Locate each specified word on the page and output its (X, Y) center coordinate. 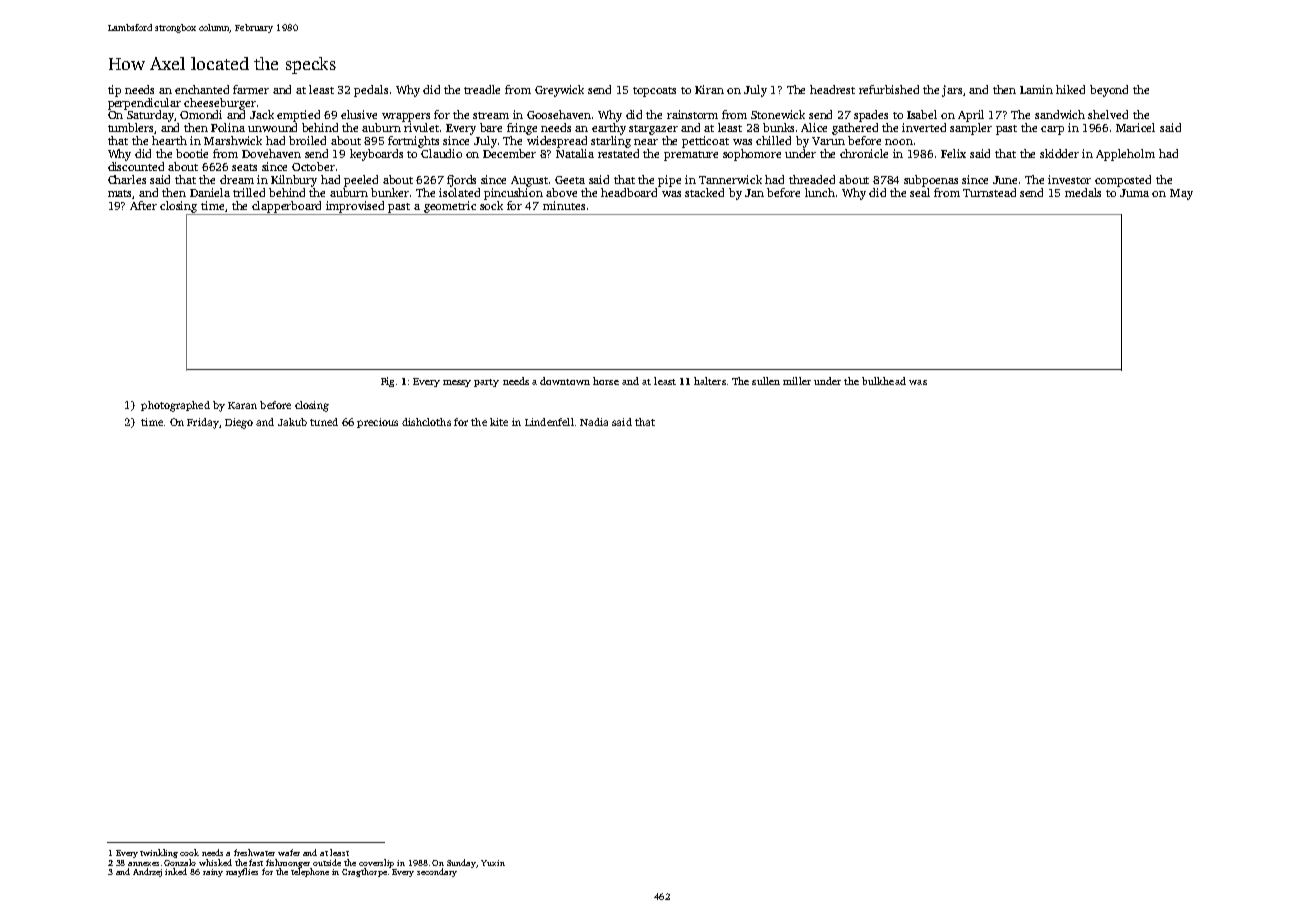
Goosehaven (559, 114)
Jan (754, 193)
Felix (953, 153)
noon (899, 142)
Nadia (594, 422)
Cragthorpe (364, 872)
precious (377, 423)
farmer (251, 89)
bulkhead (884, 381)
